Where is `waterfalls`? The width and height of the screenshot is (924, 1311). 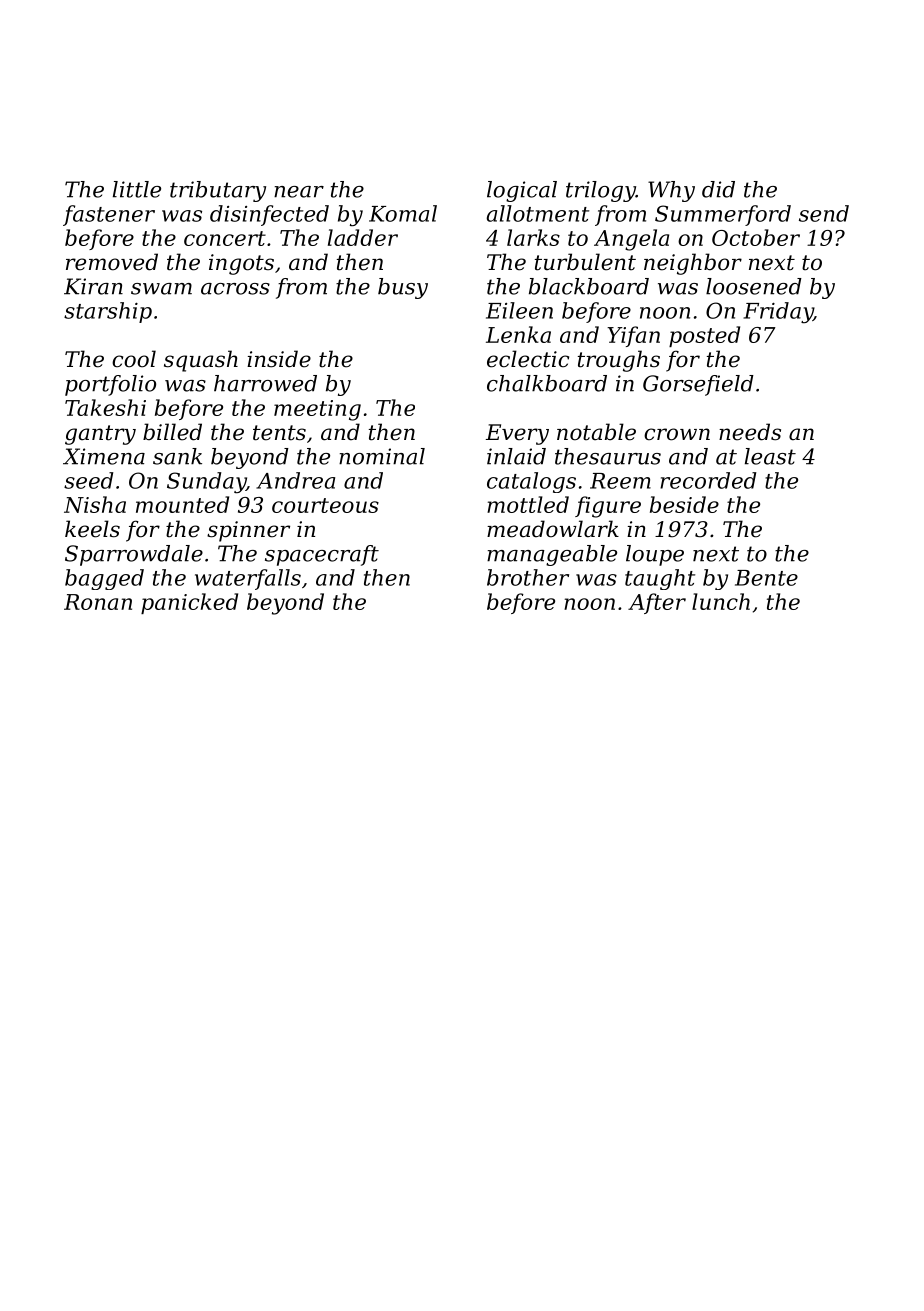 waterfalls is located at coordinates (248, 579).
